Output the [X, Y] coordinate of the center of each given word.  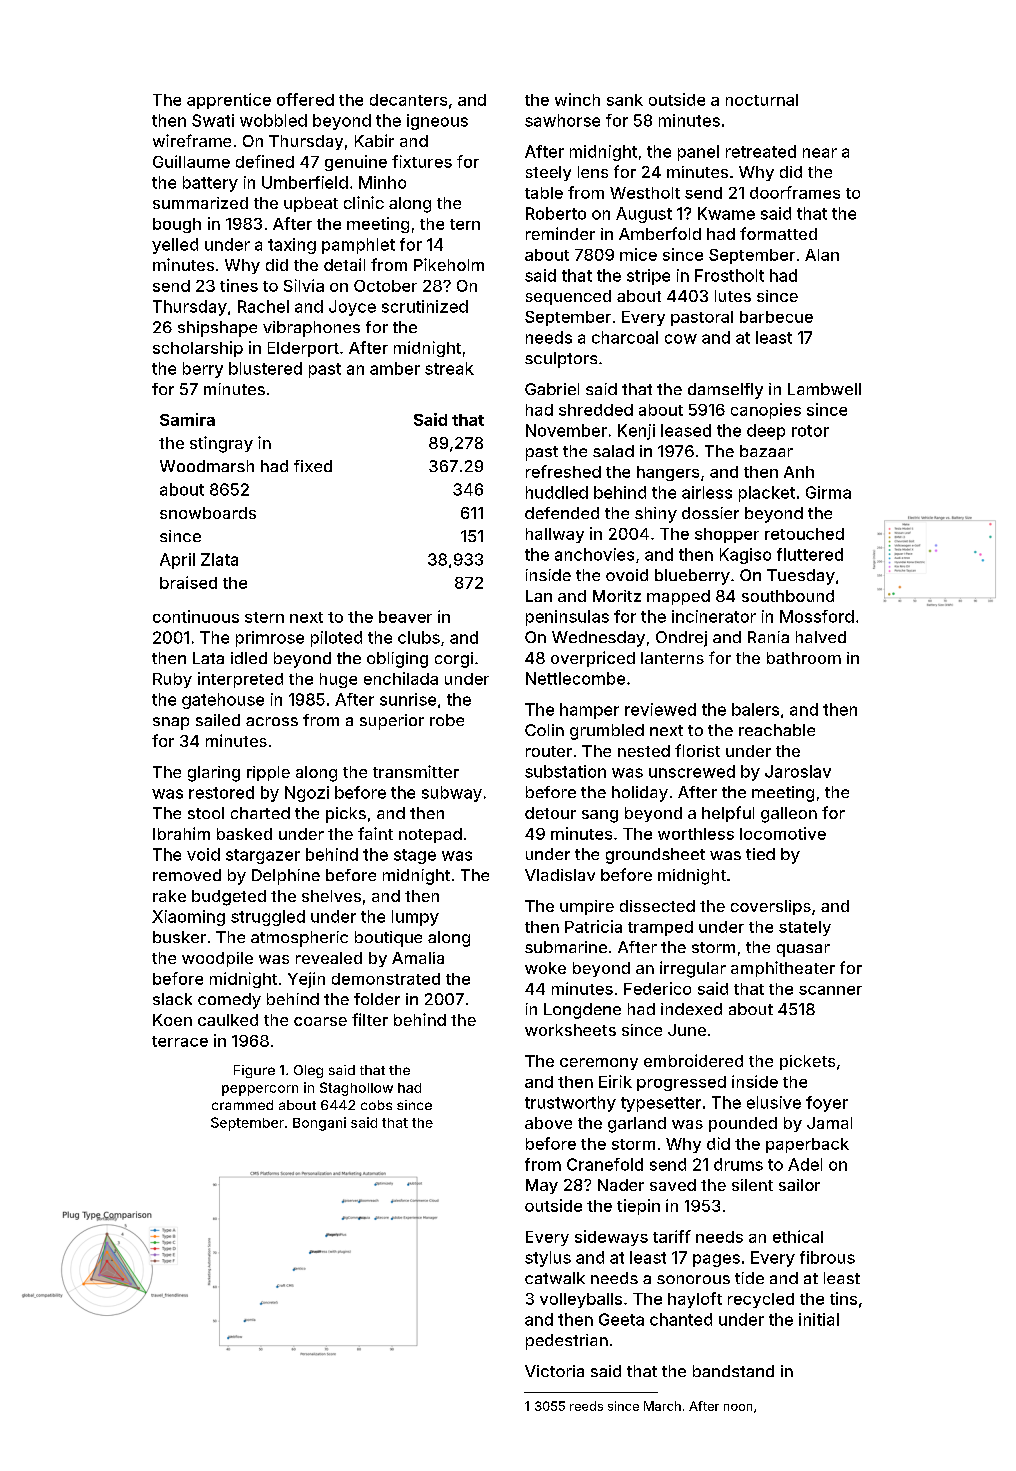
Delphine [286, 877]
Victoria [554, 1371]
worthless [696, 834]
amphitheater [783, 969]
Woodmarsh [207, 466]
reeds [586, 1406]
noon [738, 1407]
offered [305, 99]
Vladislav [560, 875]
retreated [761, 151]
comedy [229, 1001]
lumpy [415, 918]
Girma [828, 492]
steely [548, 173]
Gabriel [552, 389]
